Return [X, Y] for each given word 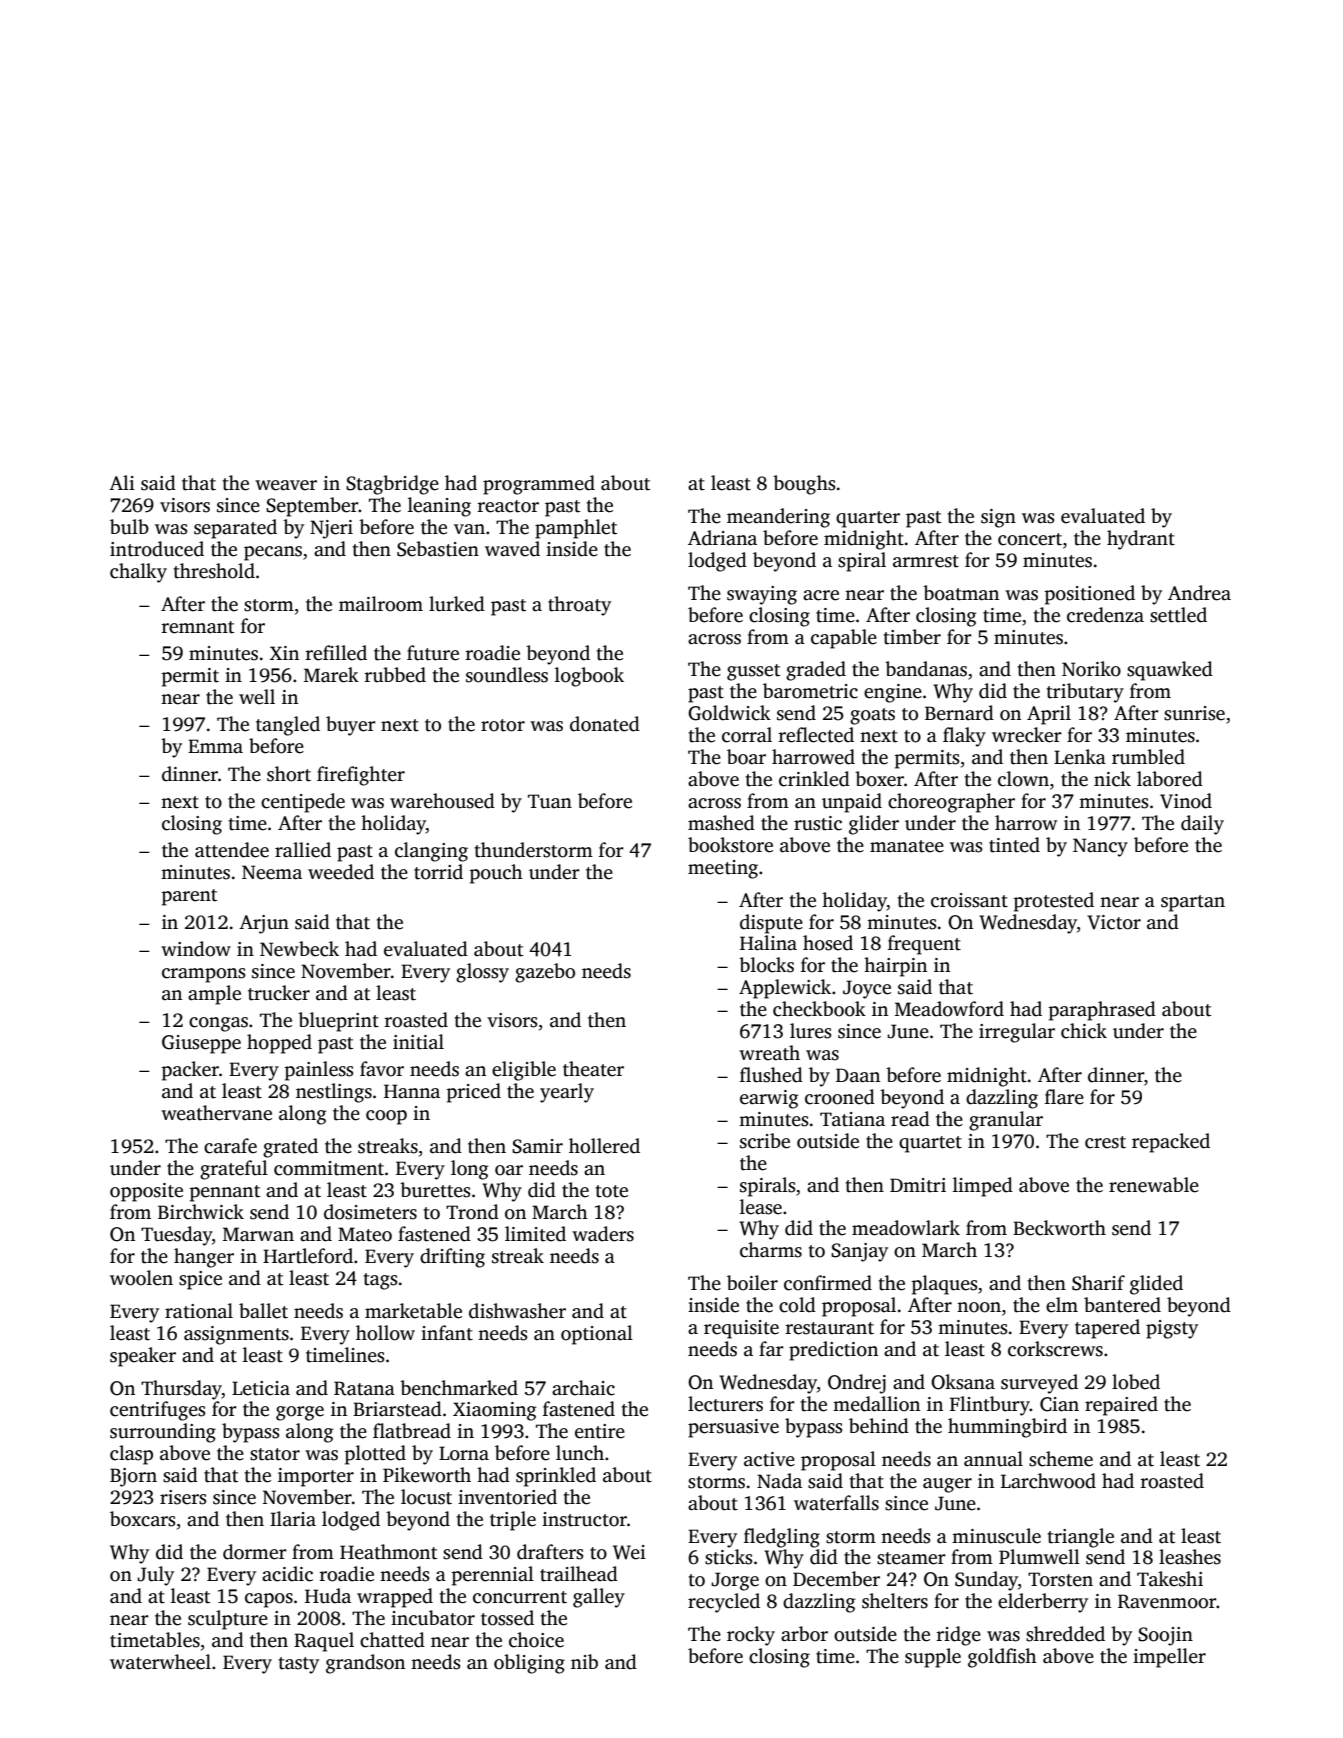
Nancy [1100, 847]
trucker [279, 993]
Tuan [550, 801]
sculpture [228, 1620]
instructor [584, 1519]
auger [947, 1485]
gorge [300, 1413]
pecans [273, 553]
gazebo [545, 973]
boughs [804, 485]
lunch [580, 1453]
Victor [1114, 922]
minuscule [996, 1536]
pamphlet [576, 529]
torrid [438, 872]
